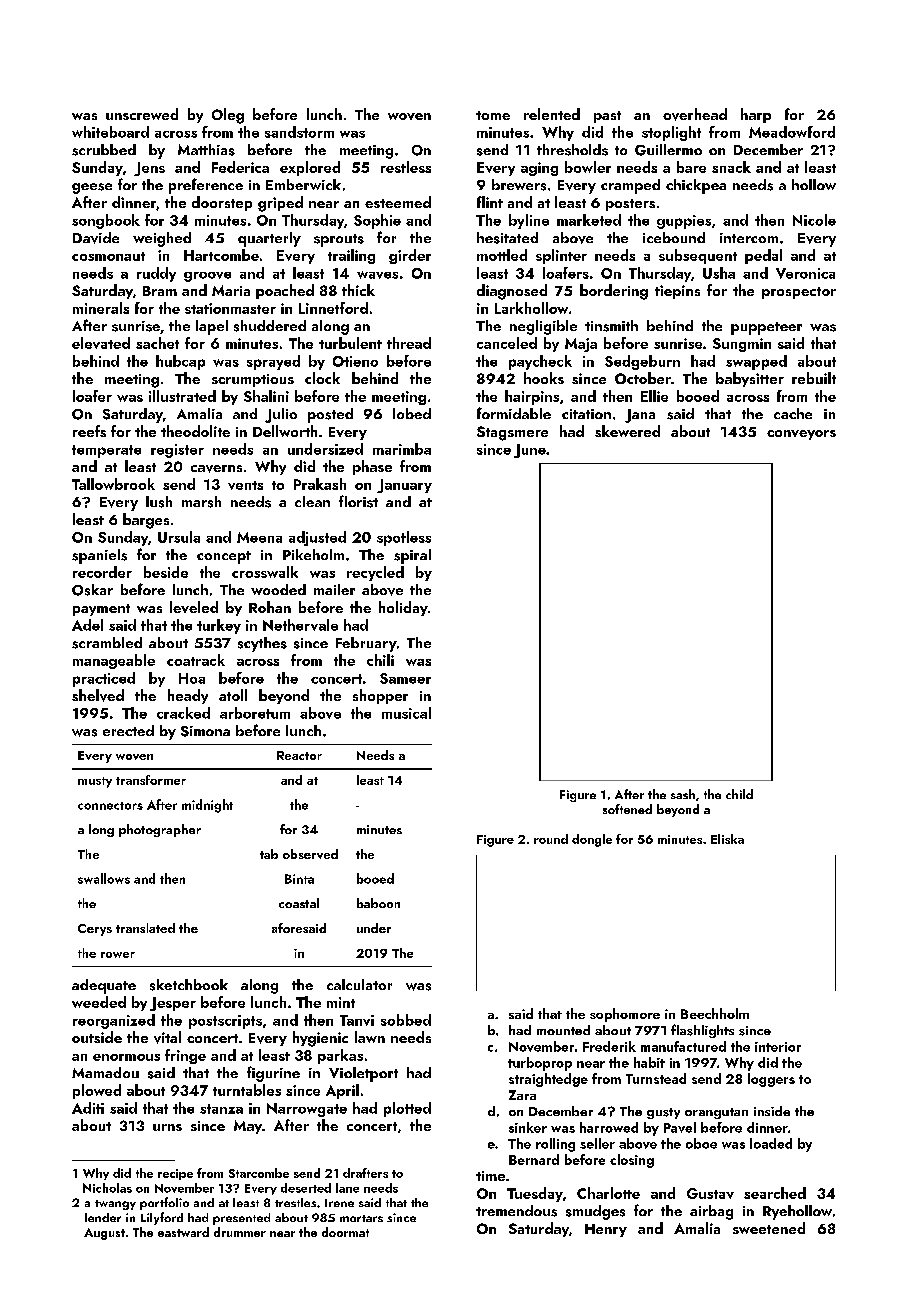  Describe the element at coordinates (715, 1013) in the page. I see `Beechholm` at that location.
